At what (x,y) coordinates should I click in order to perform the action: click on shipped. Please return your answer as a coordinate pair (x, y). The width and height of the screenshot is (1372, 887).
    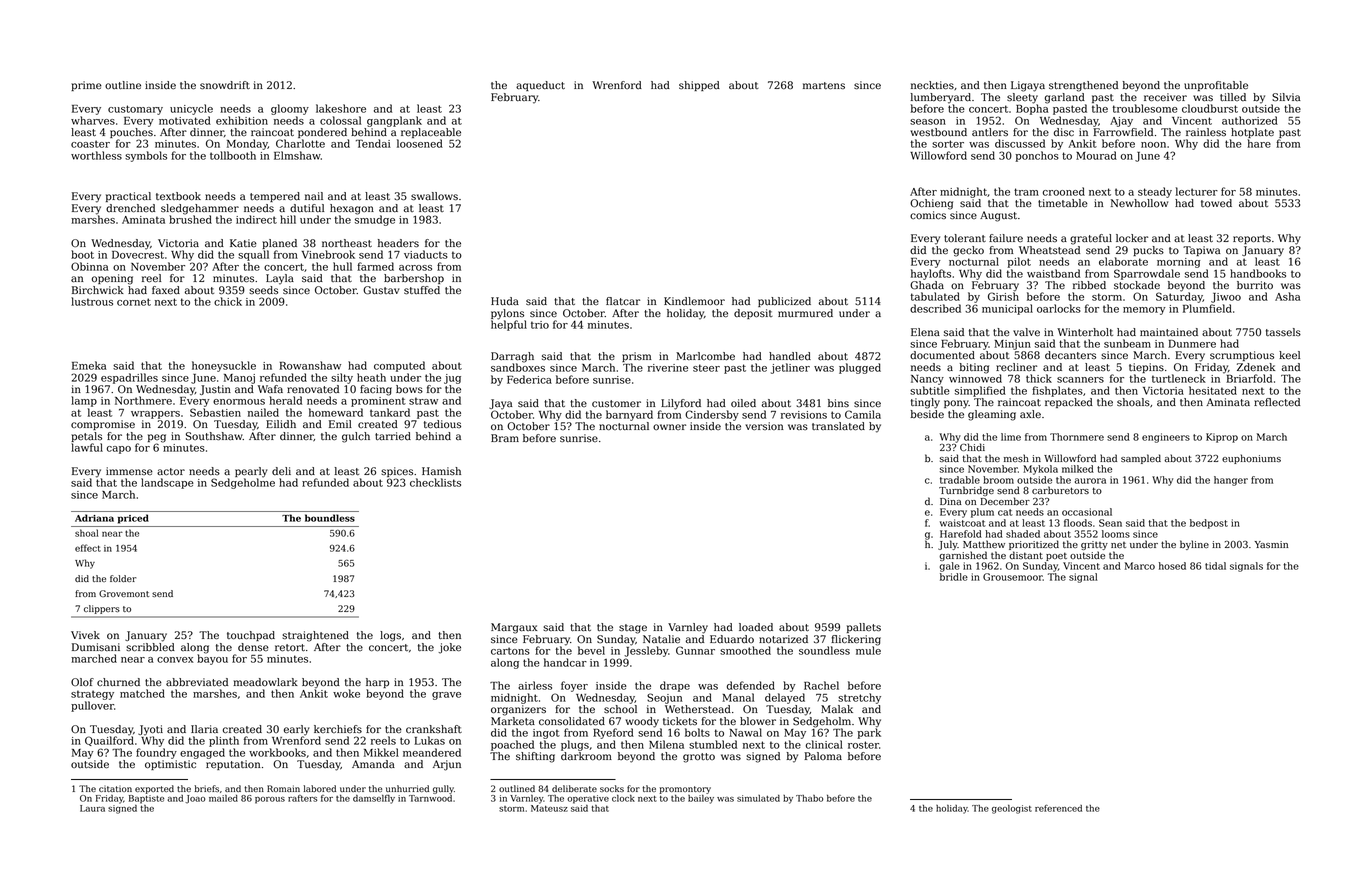
    Looking at the image, I should click on (699, 86).
